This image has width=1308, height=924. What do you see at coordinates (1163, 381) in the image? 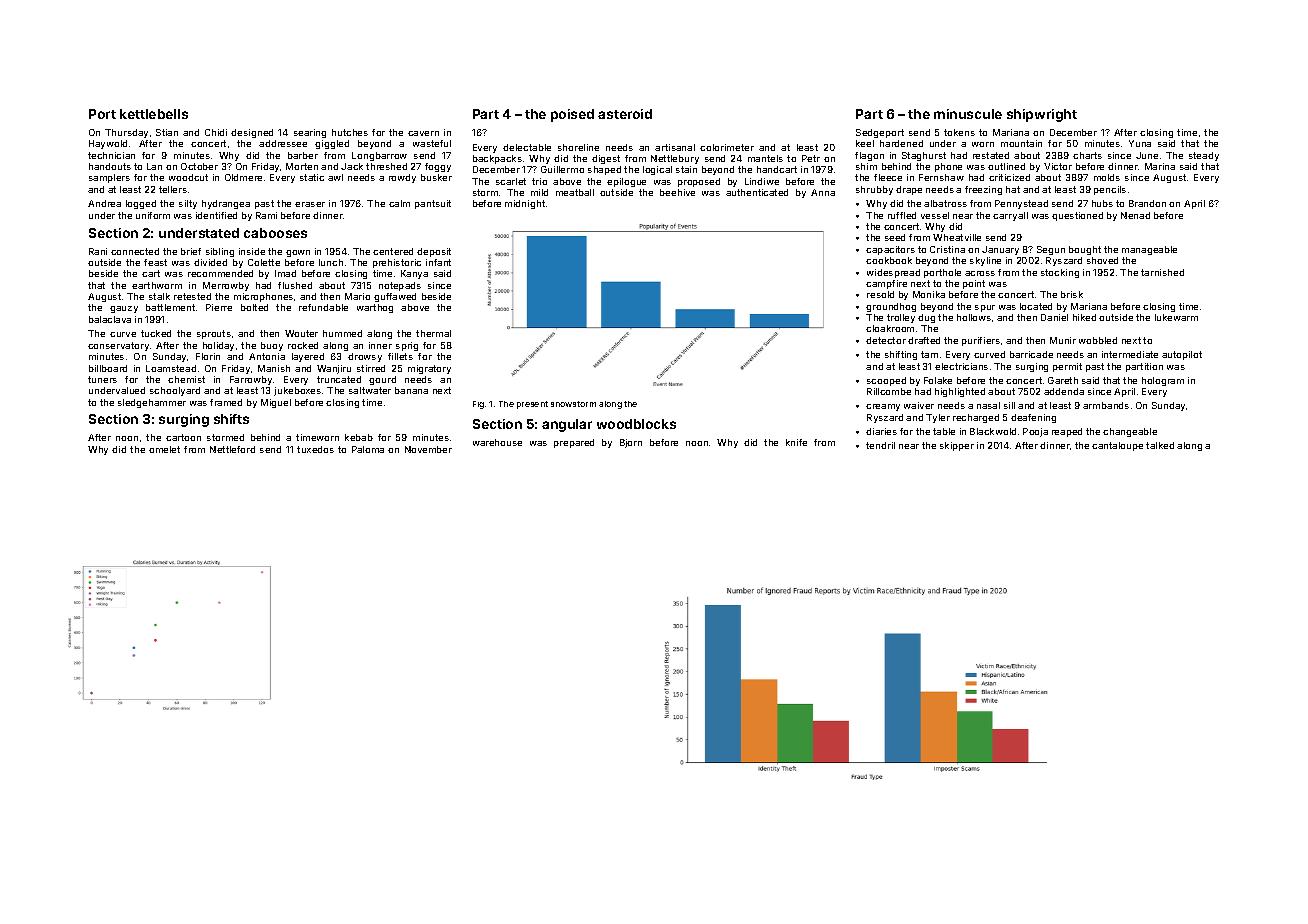
I see `hologram` at bounding box center [1163, 381].
